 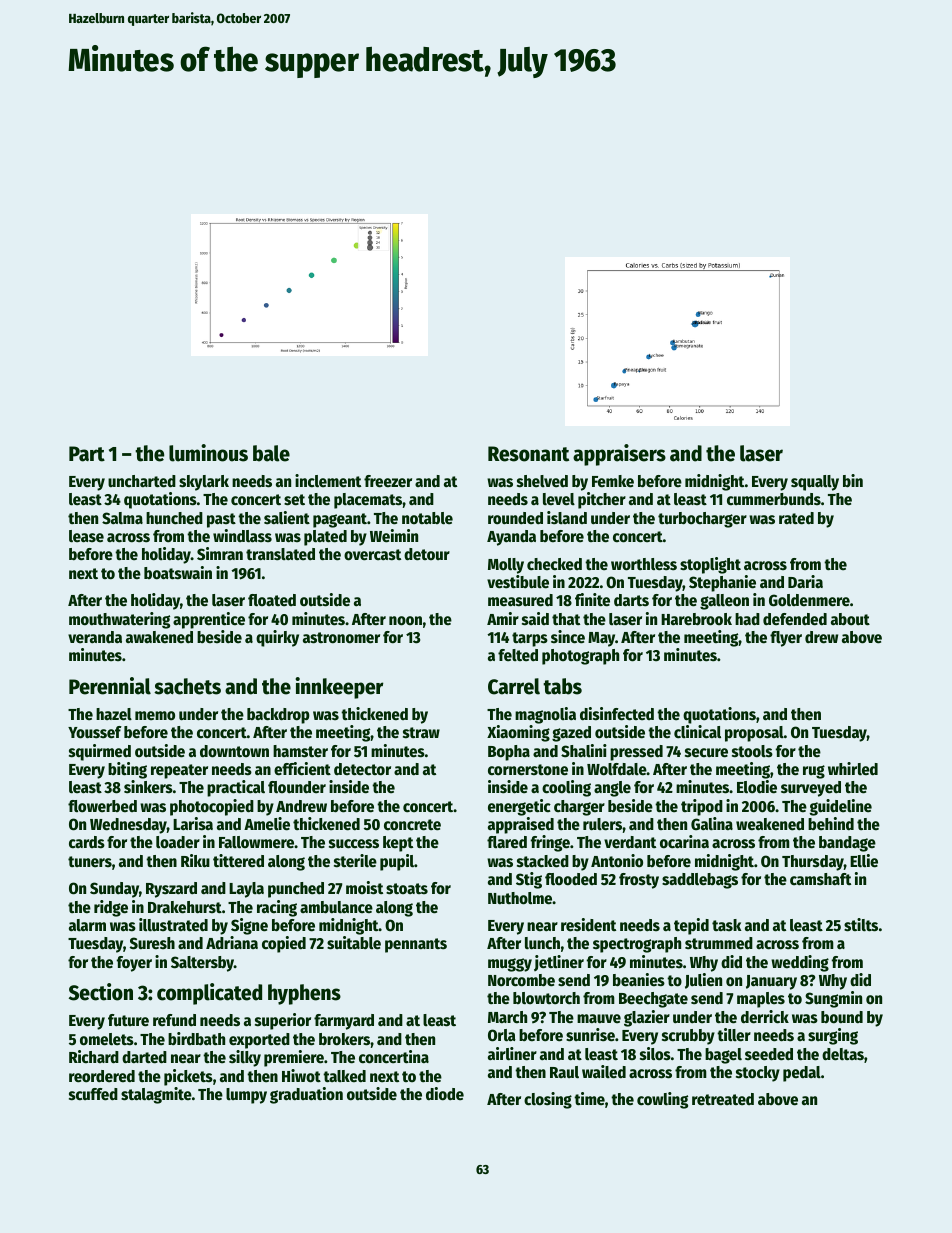 I want to click on Simran, so click(x=220, y=553).
